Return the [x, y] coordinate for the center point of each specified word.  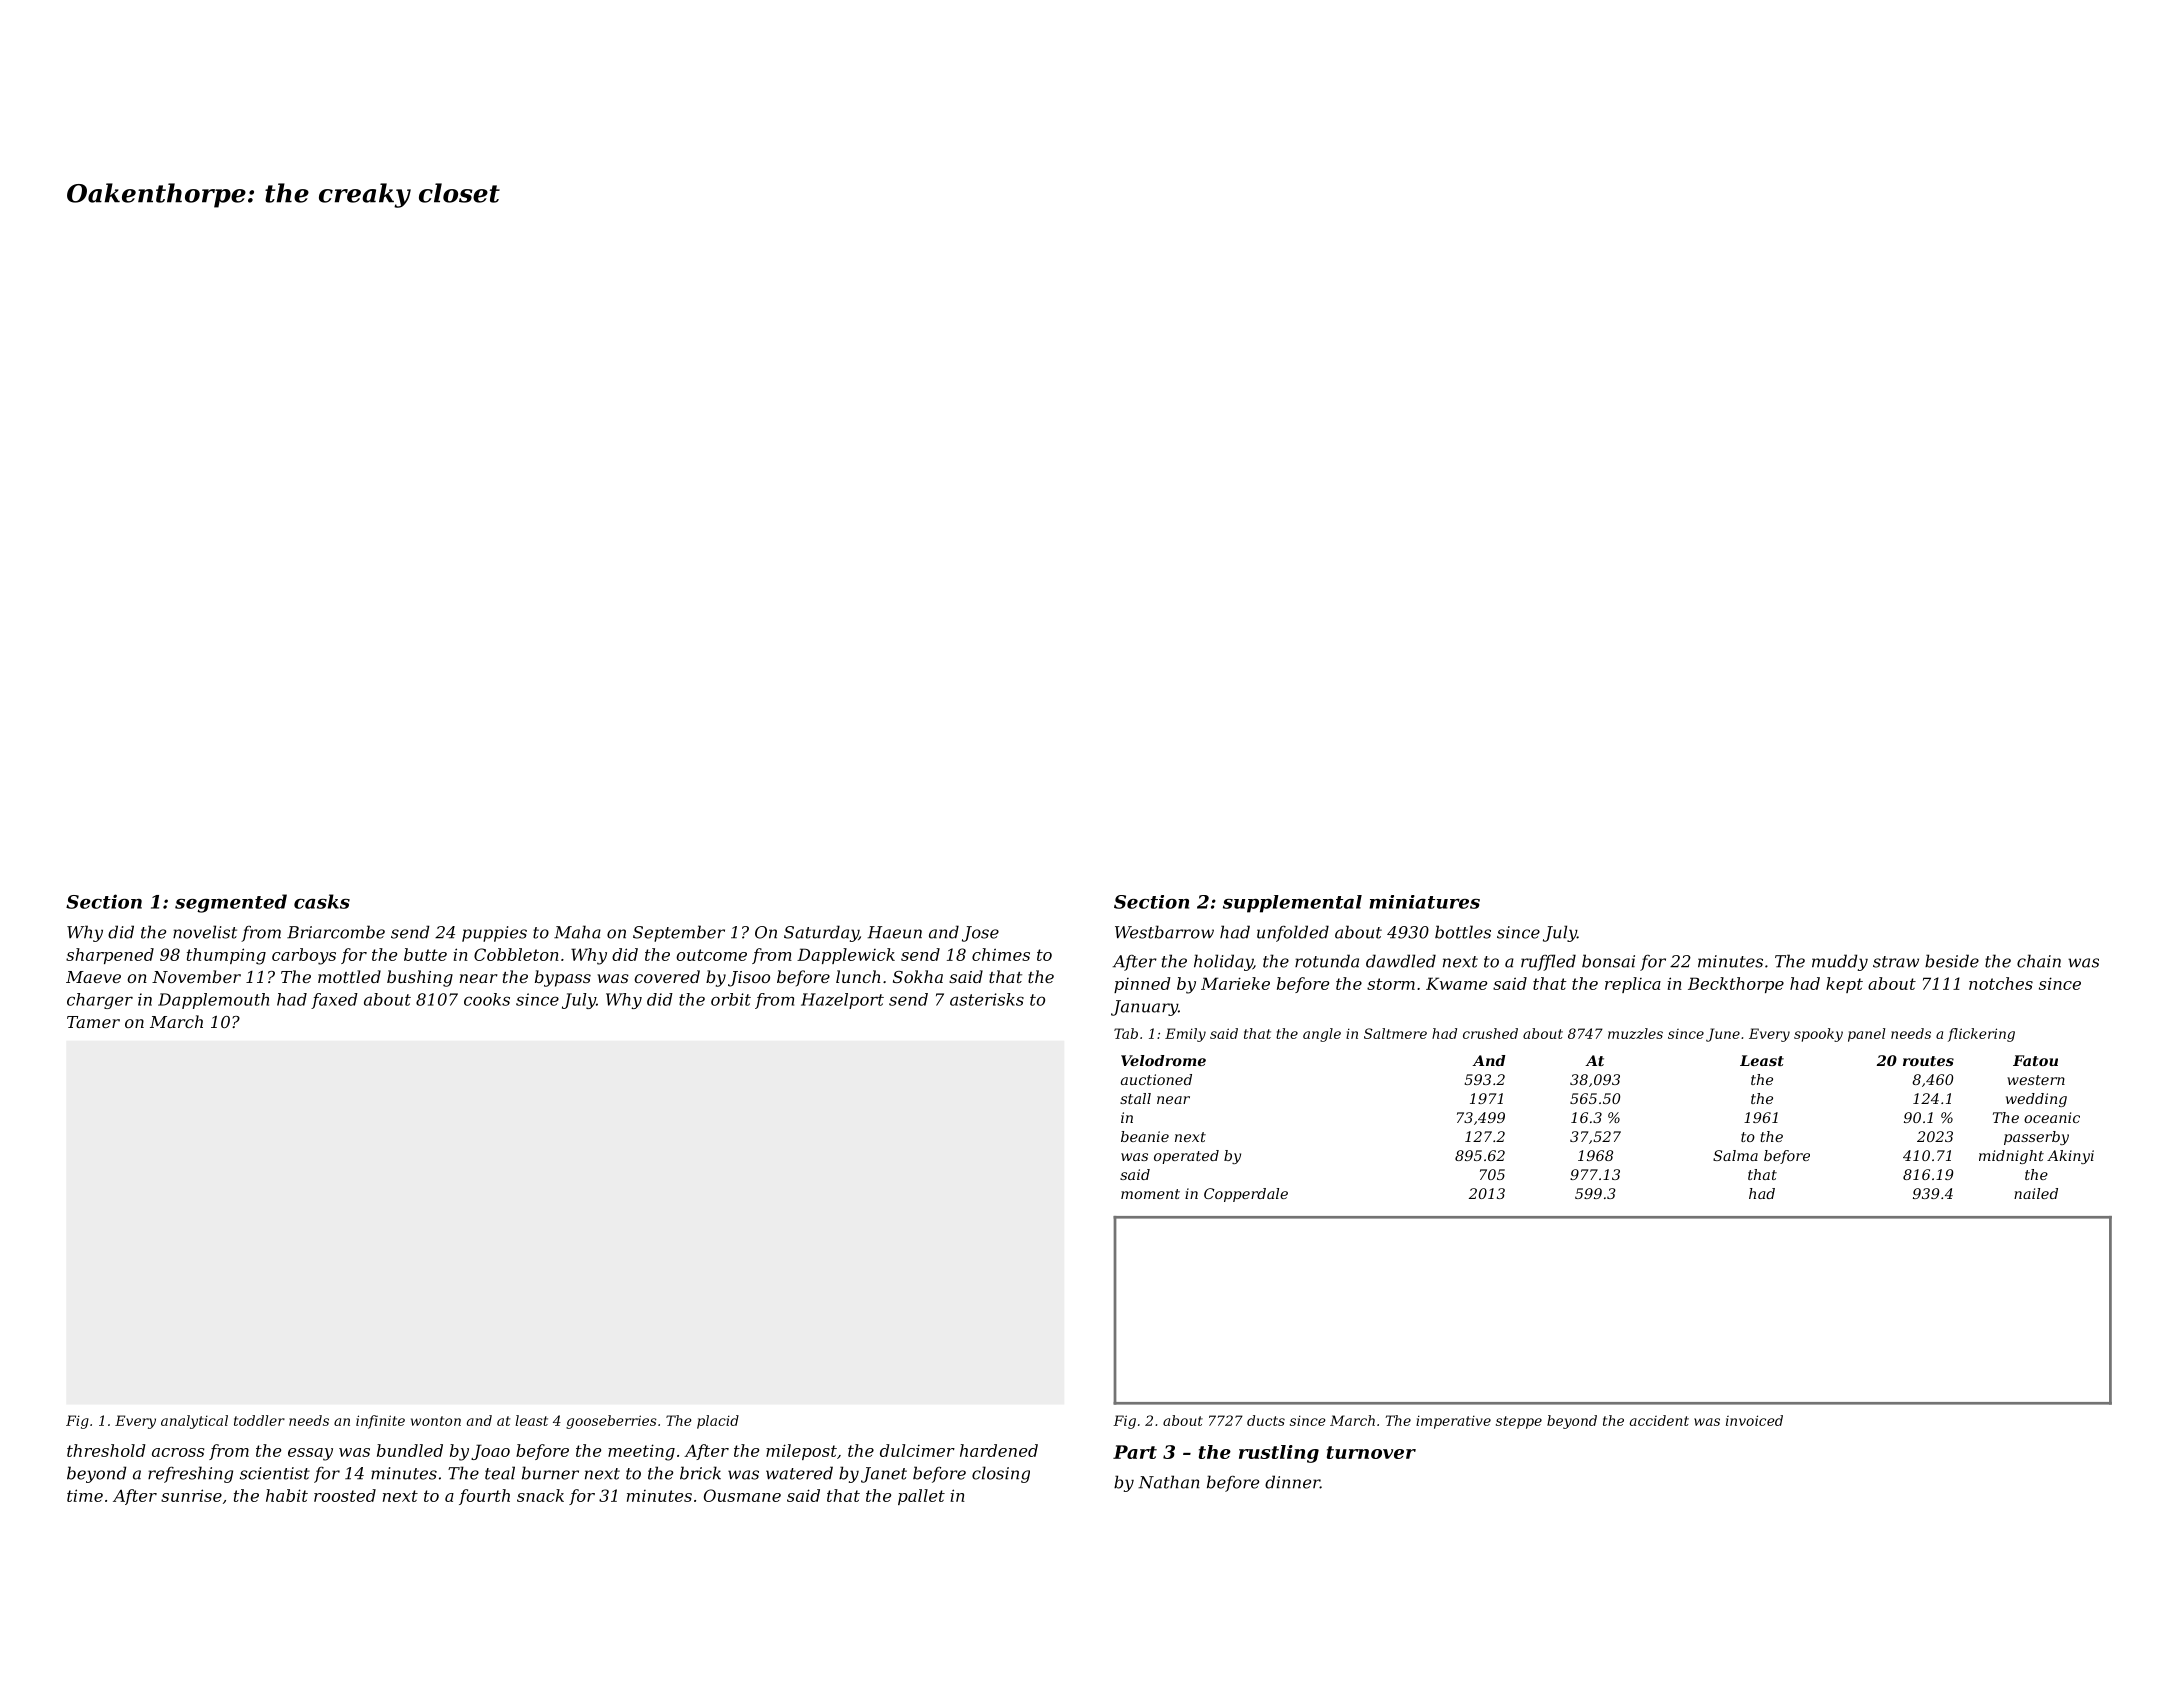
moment [1150, 1194]
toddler [259, 1420]
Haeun [895, 932]
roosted [345, 1495]
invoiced [1754, 1420]
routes [1928, 1061]
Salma [1735, 1155]
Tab [1126, 1033]
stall [1135, 1098]
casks [322, 901]
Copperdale [1246, 1195]
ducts [1266, 1420]
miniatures [1424, 902]
